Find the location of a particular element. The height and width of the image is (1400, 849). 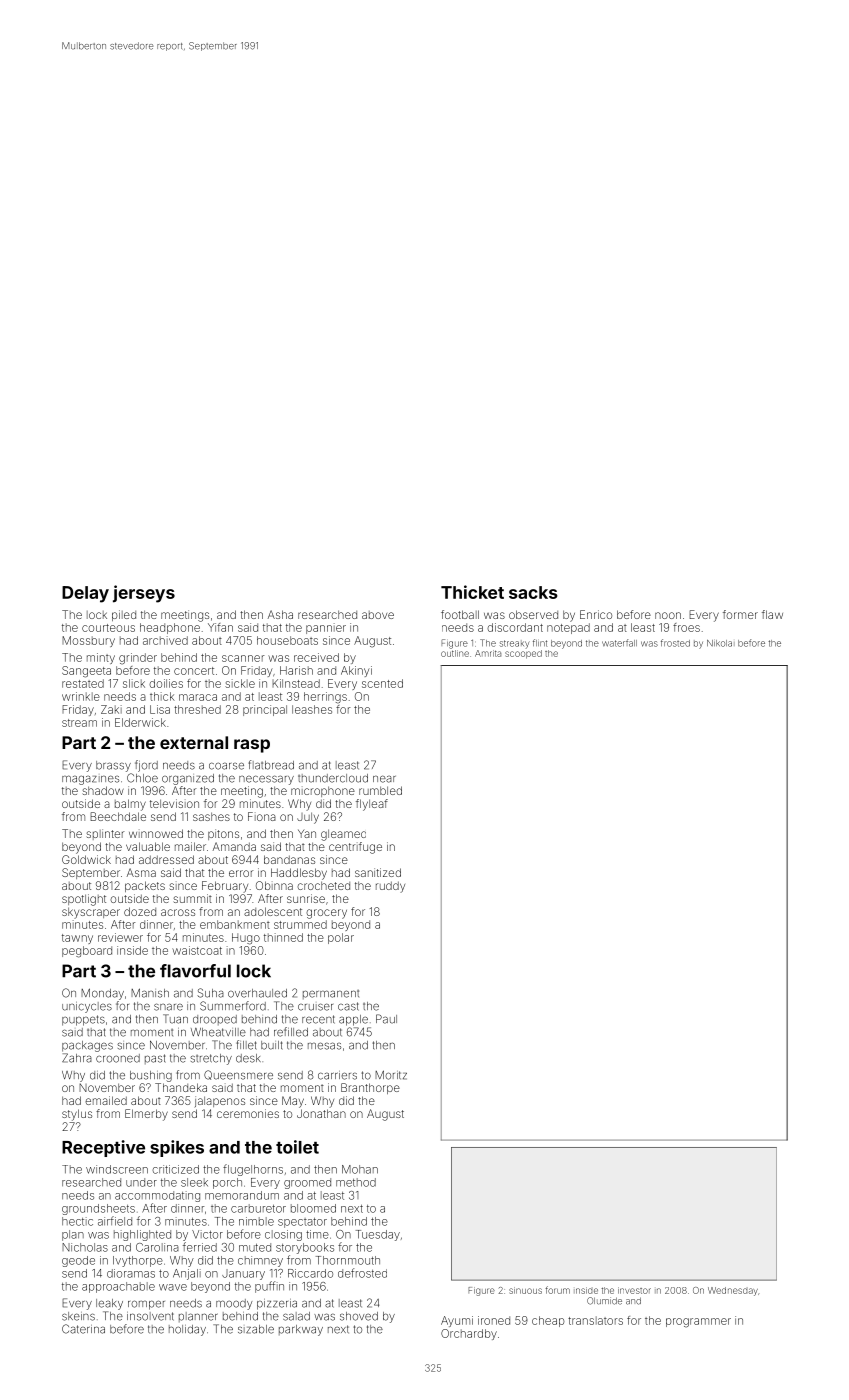

Paul is located at coordinates (386, 1019).
